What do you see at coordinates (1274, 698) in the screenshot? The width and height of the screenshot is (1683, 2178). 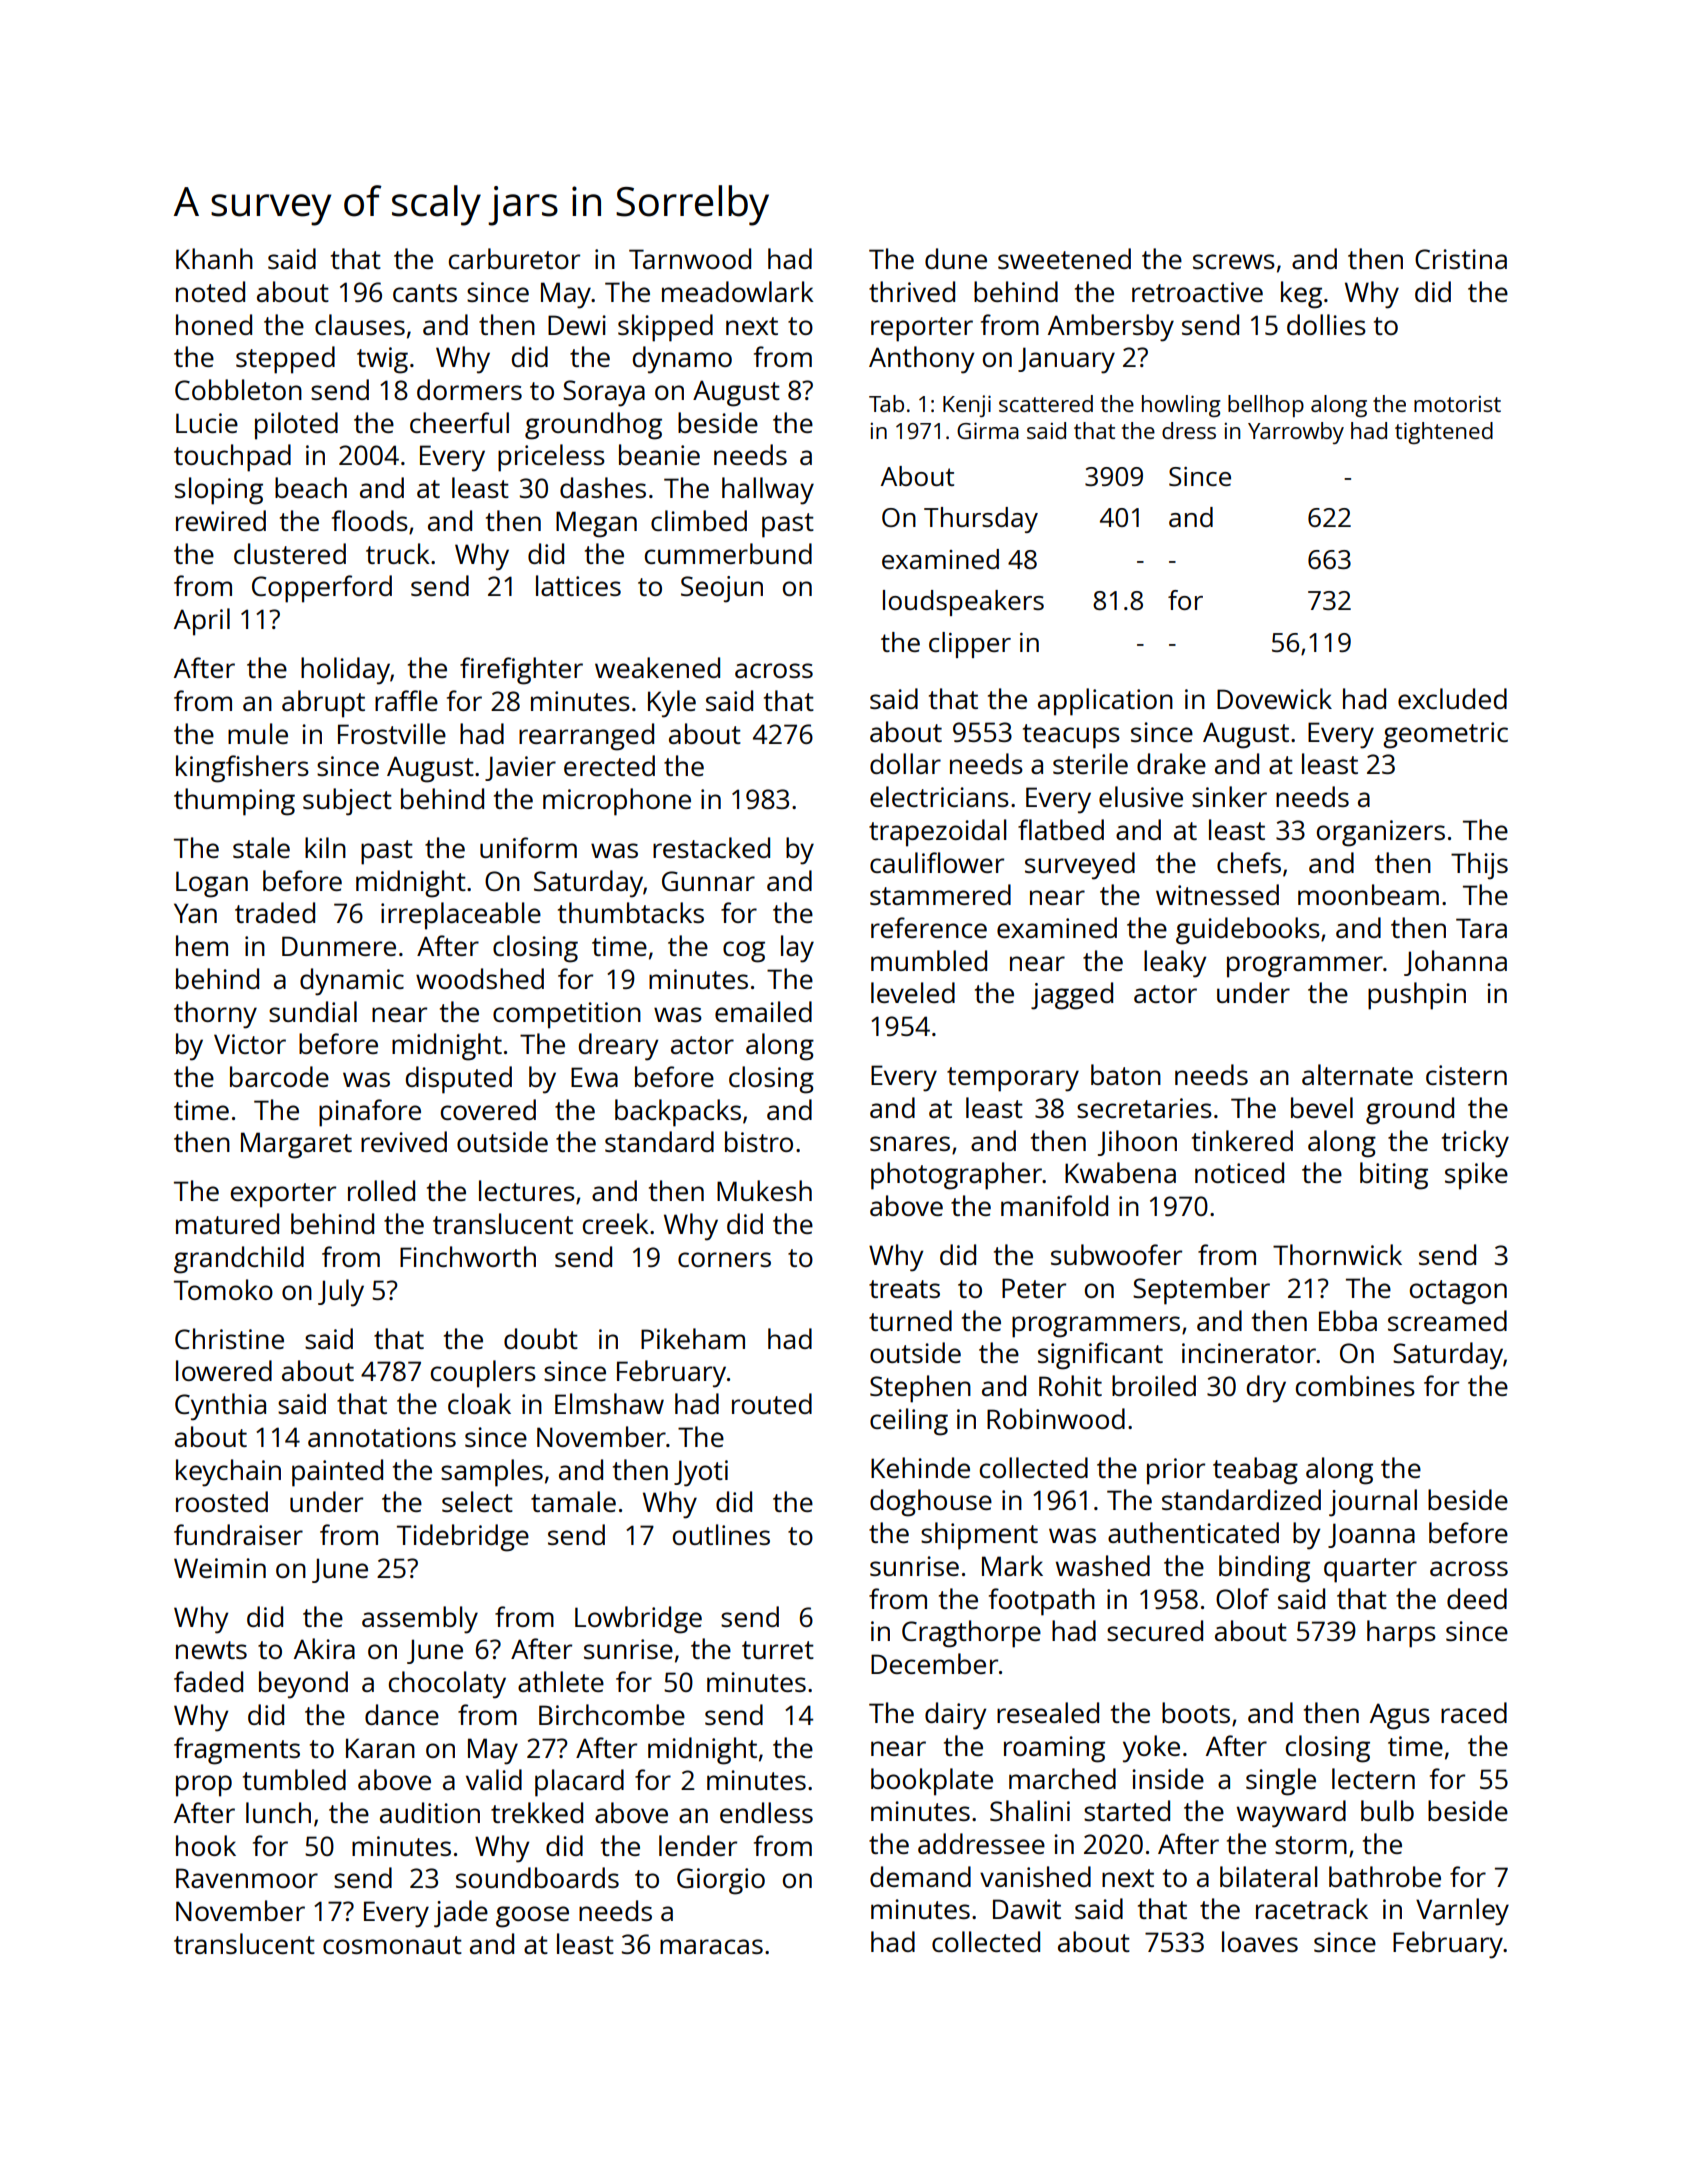 I see `Dovewick` at bounding box center [1274, 698].
